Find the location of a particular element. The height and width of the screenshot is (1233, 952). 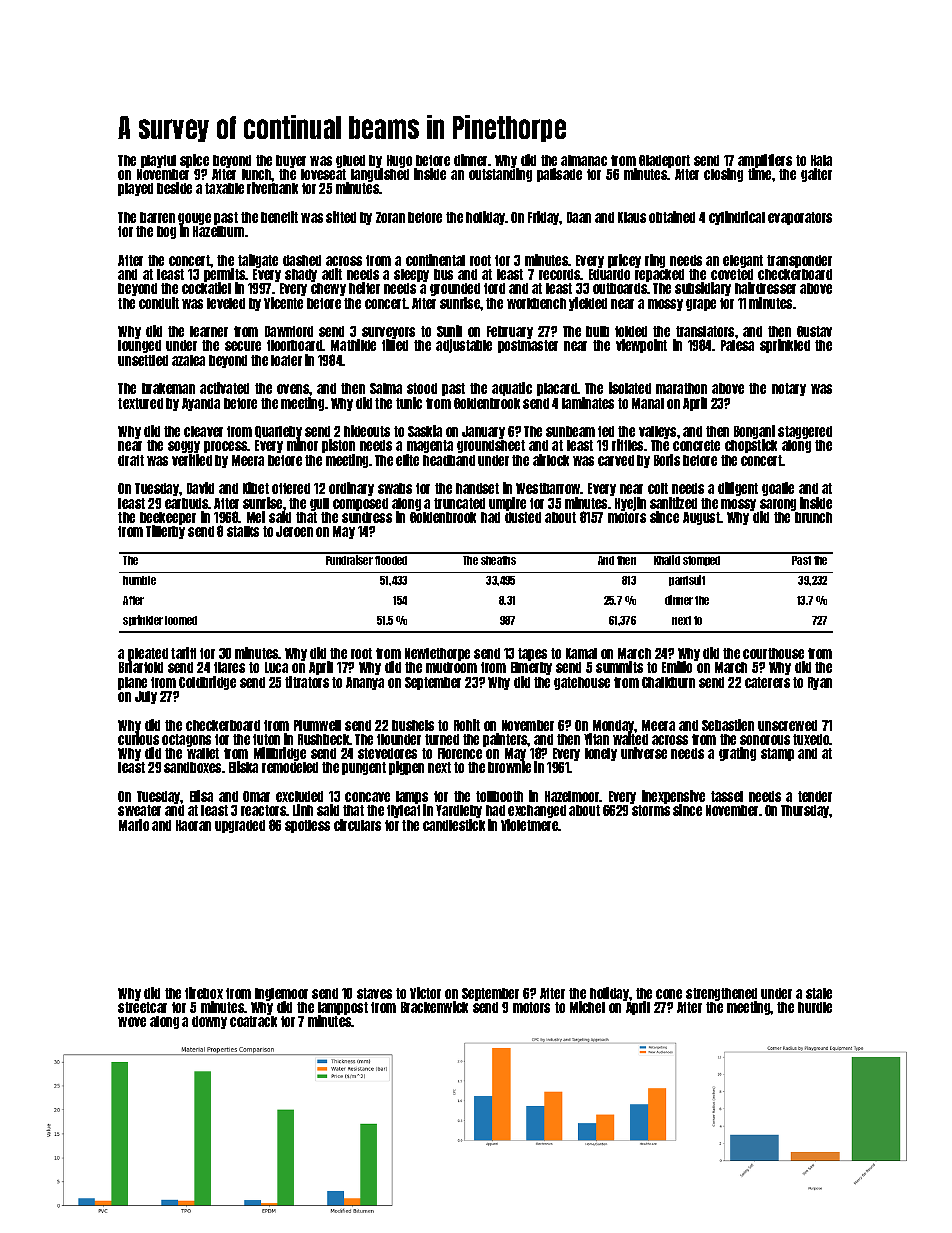

Ryan is located at coordinates (820, 683).
